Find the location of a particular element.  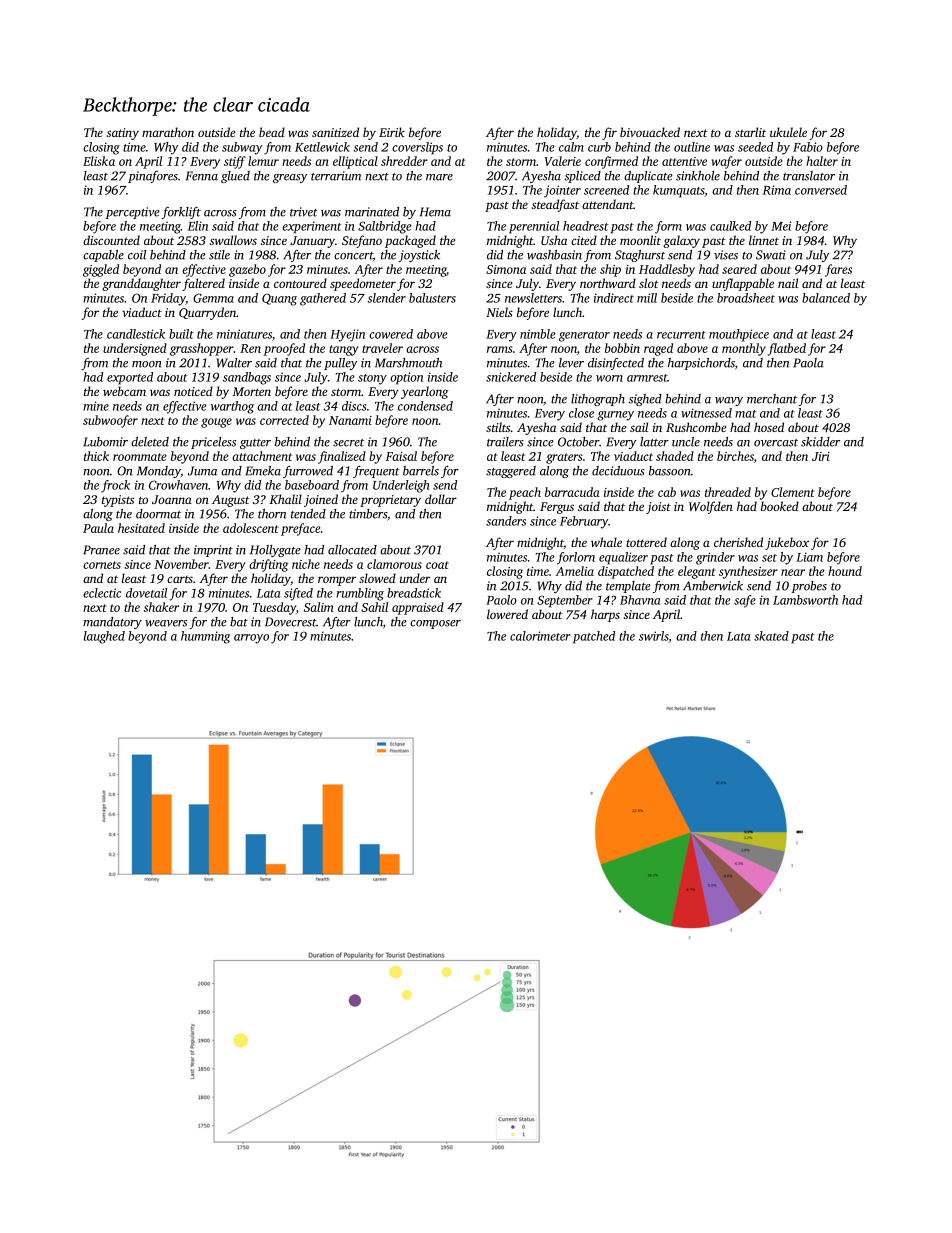

marathon is located at coordinates (168, 132).
